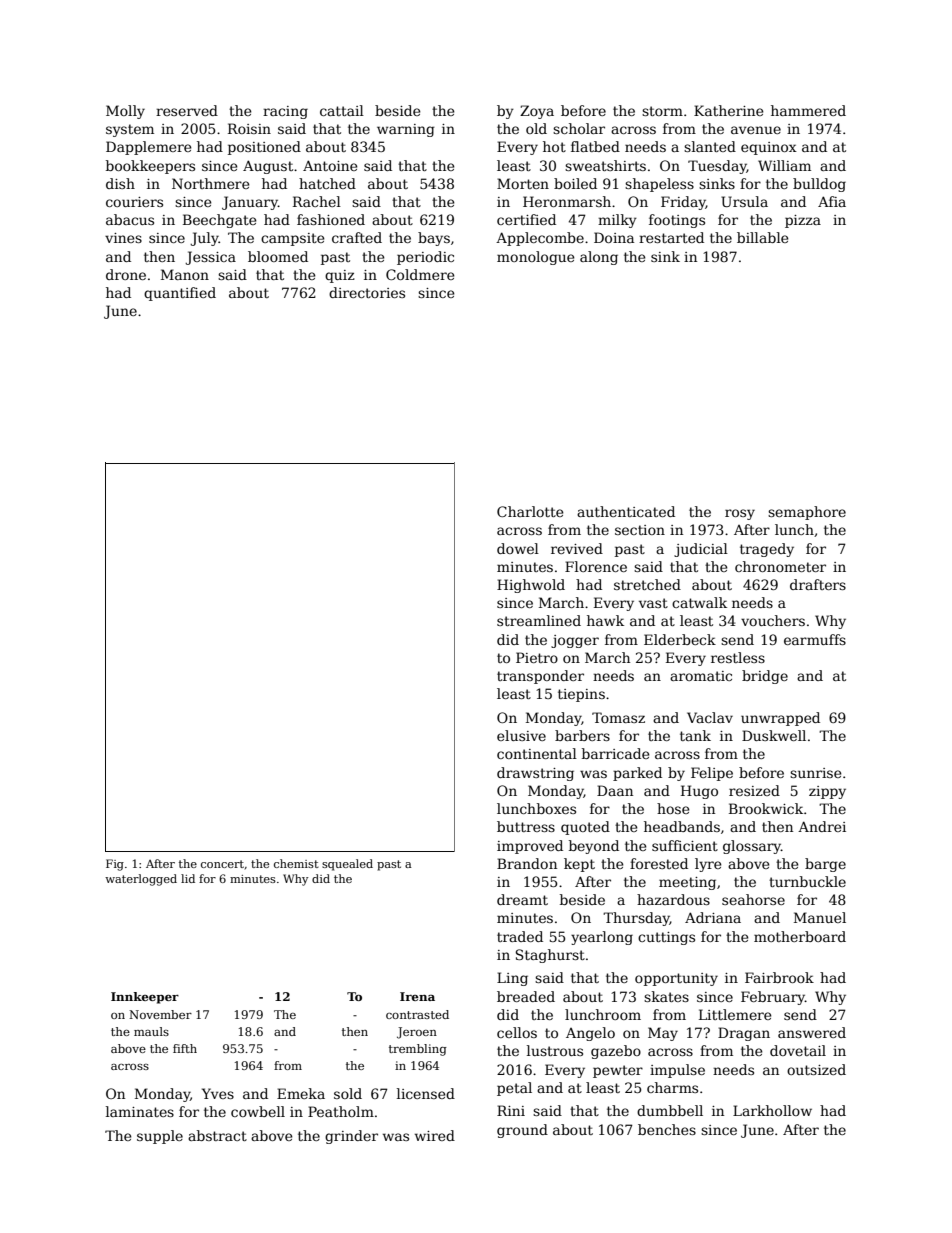  I want to click on Afia, so click(832, 201).
